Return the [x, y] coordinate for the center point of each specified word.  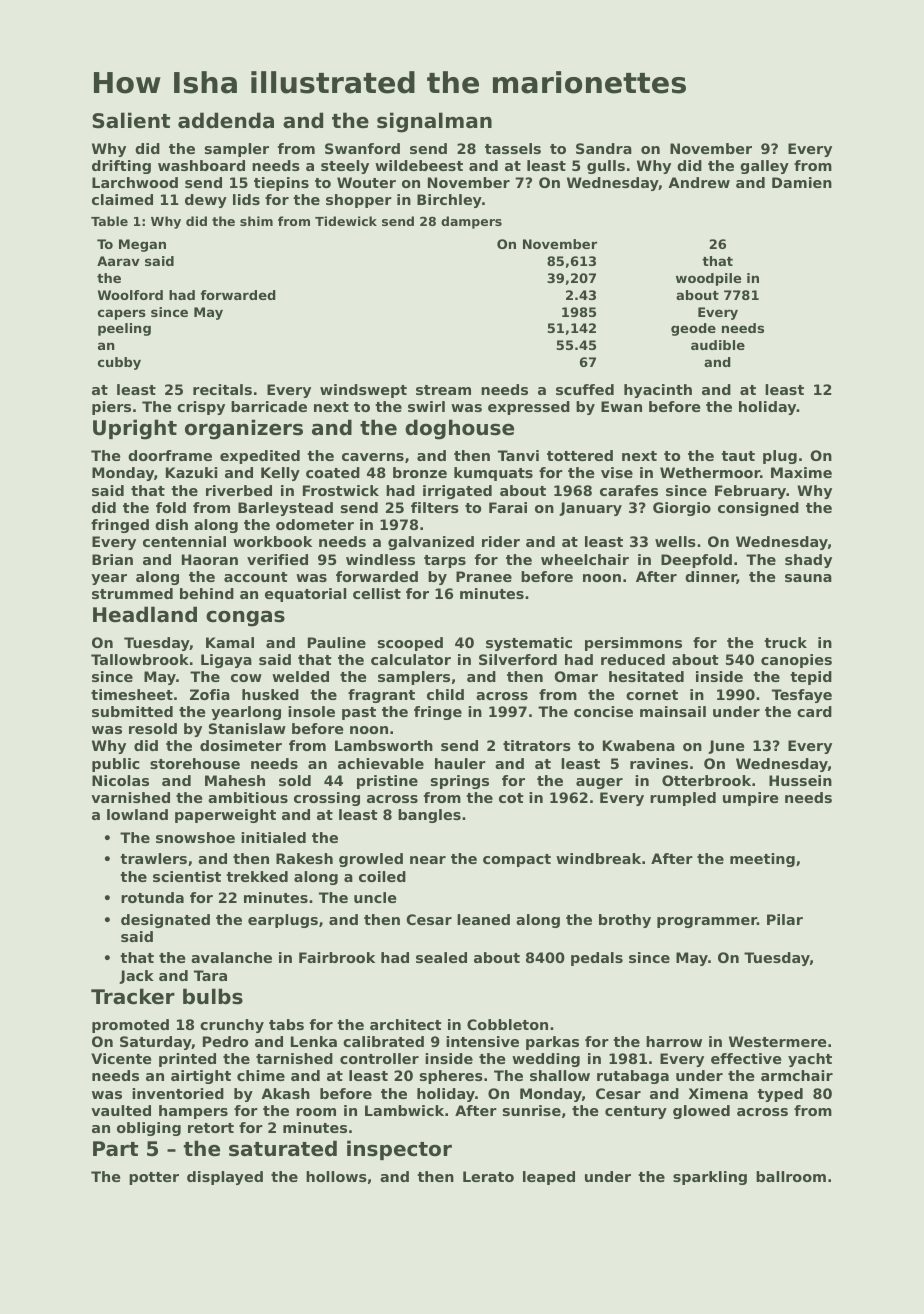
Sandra [604, 148]
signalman [434, 122]
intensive [482, 1041]
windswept [363, 391]
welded [300, 676]
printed [187, 1060]
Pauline [337, 642]
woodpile [708, 279]
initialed [273, 837]
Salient [131, 120]
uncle [375, 897]
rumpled [683, 799]
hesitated [646, 676]
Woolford [130, 295]
